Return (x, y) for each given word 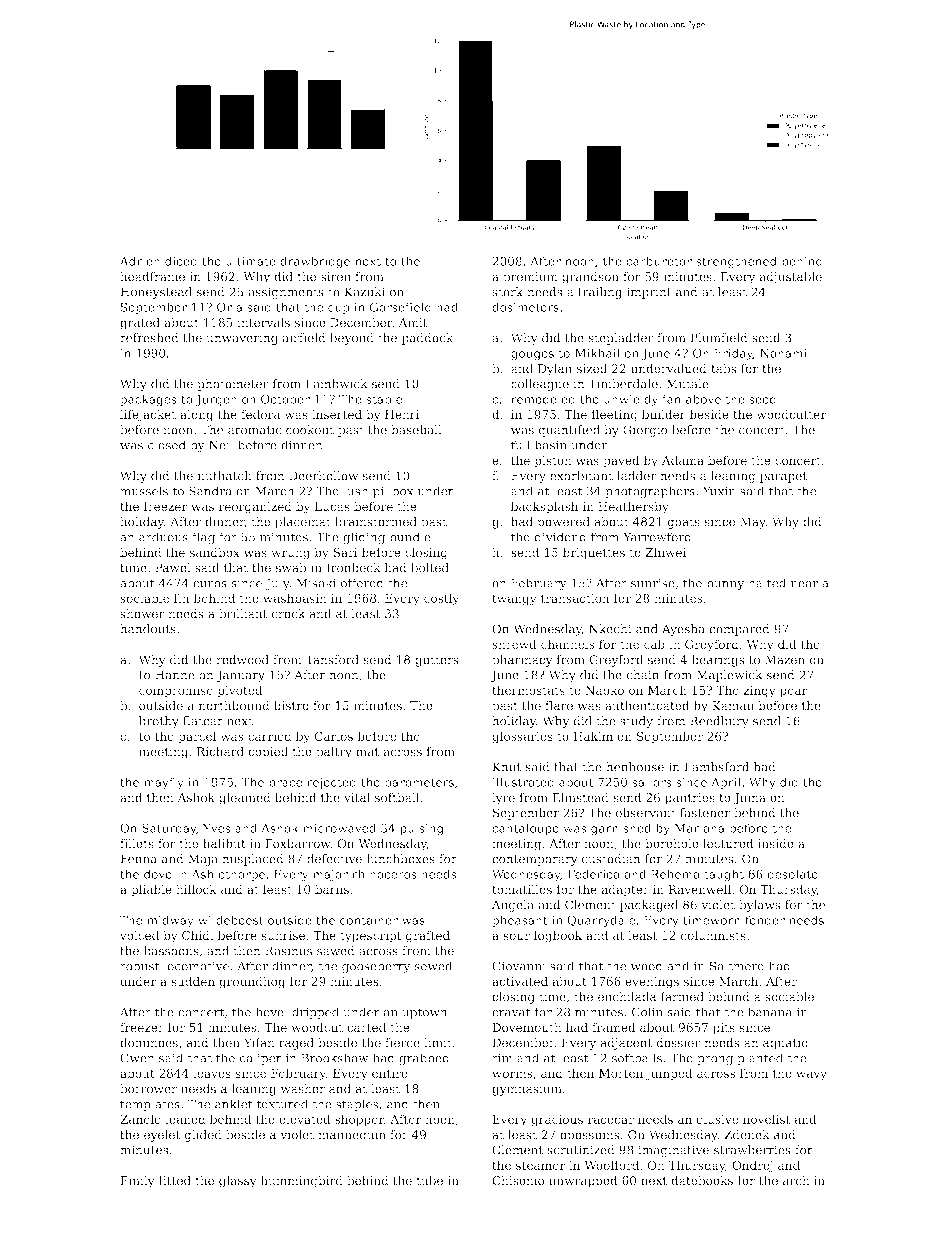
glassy (238, 1182)
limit (438, 1043)
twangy (514, 600)
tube (429, 1180)
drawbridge (315, 262)
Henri (402, 414)
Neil (221, 445)
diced (181, 261)
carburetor (659, 261)
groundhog (252, 982)
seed (763, 399)
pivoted (239, 691)
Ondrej (752, 1166)
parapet (783, 477)
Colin (647, 1012)
